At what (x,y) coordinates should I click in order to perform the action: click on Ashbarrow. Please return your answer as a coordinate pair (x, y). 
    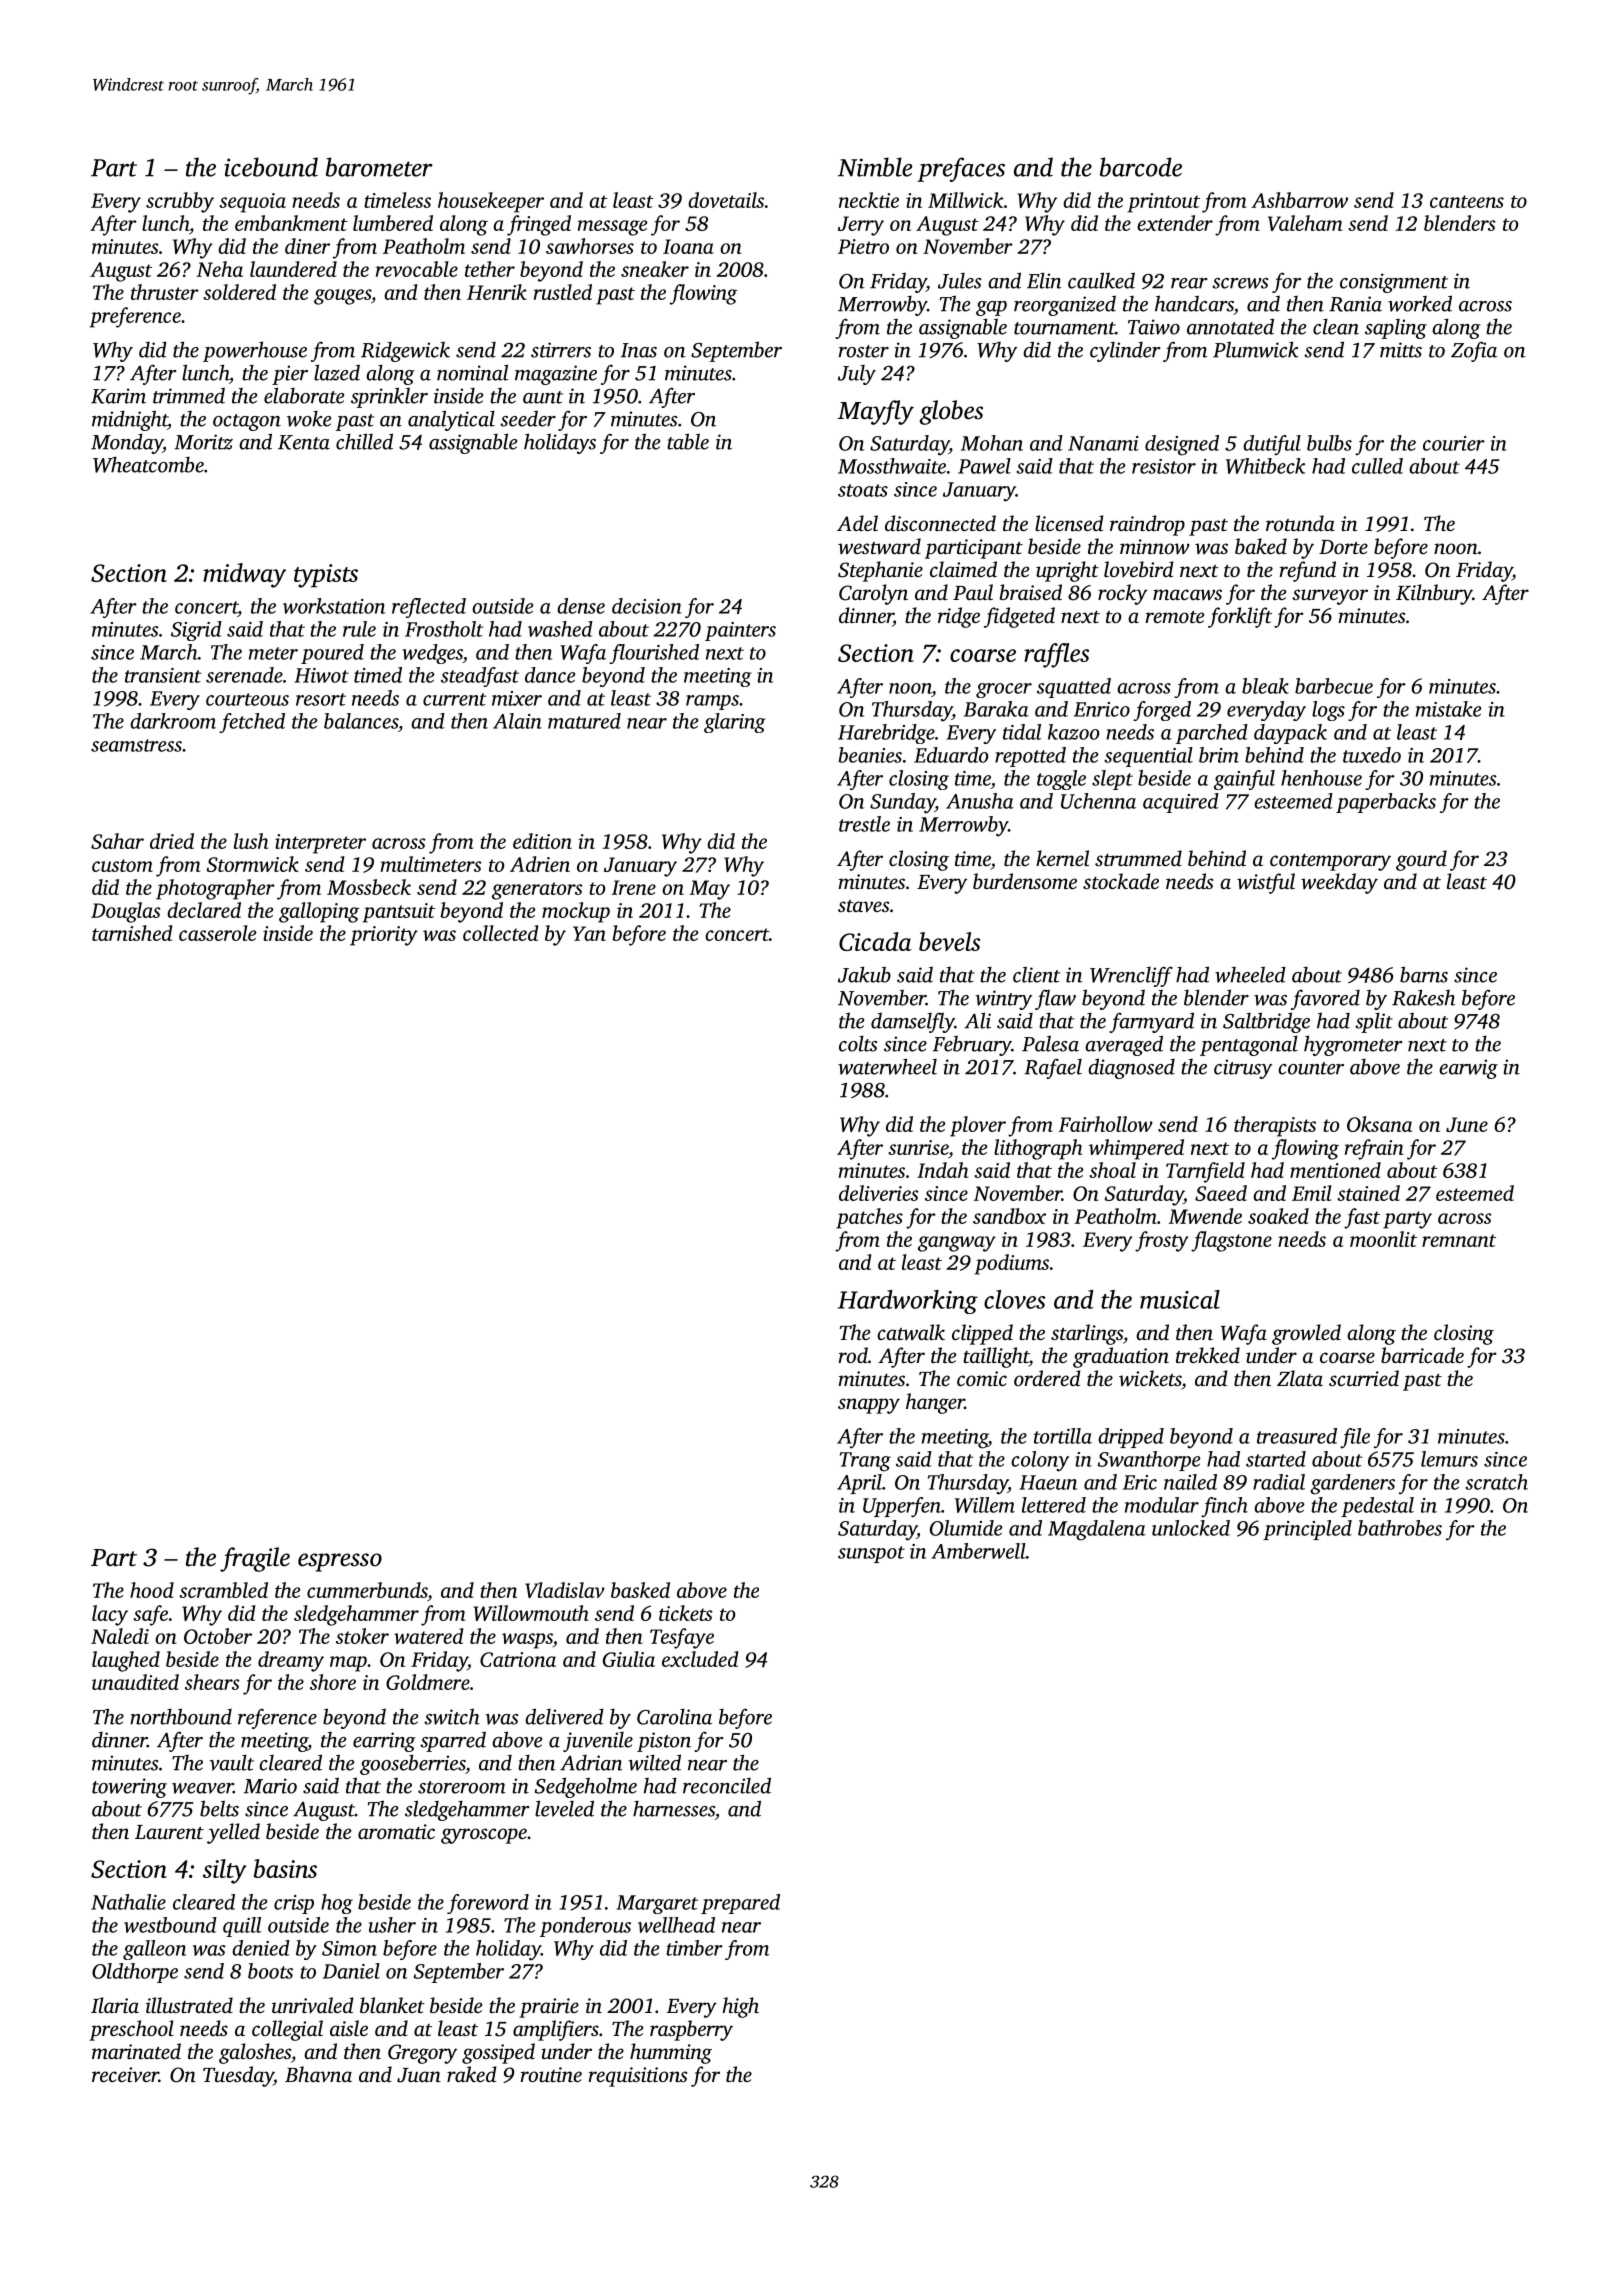
    Looking at the image, I should click on (1299, 200).
